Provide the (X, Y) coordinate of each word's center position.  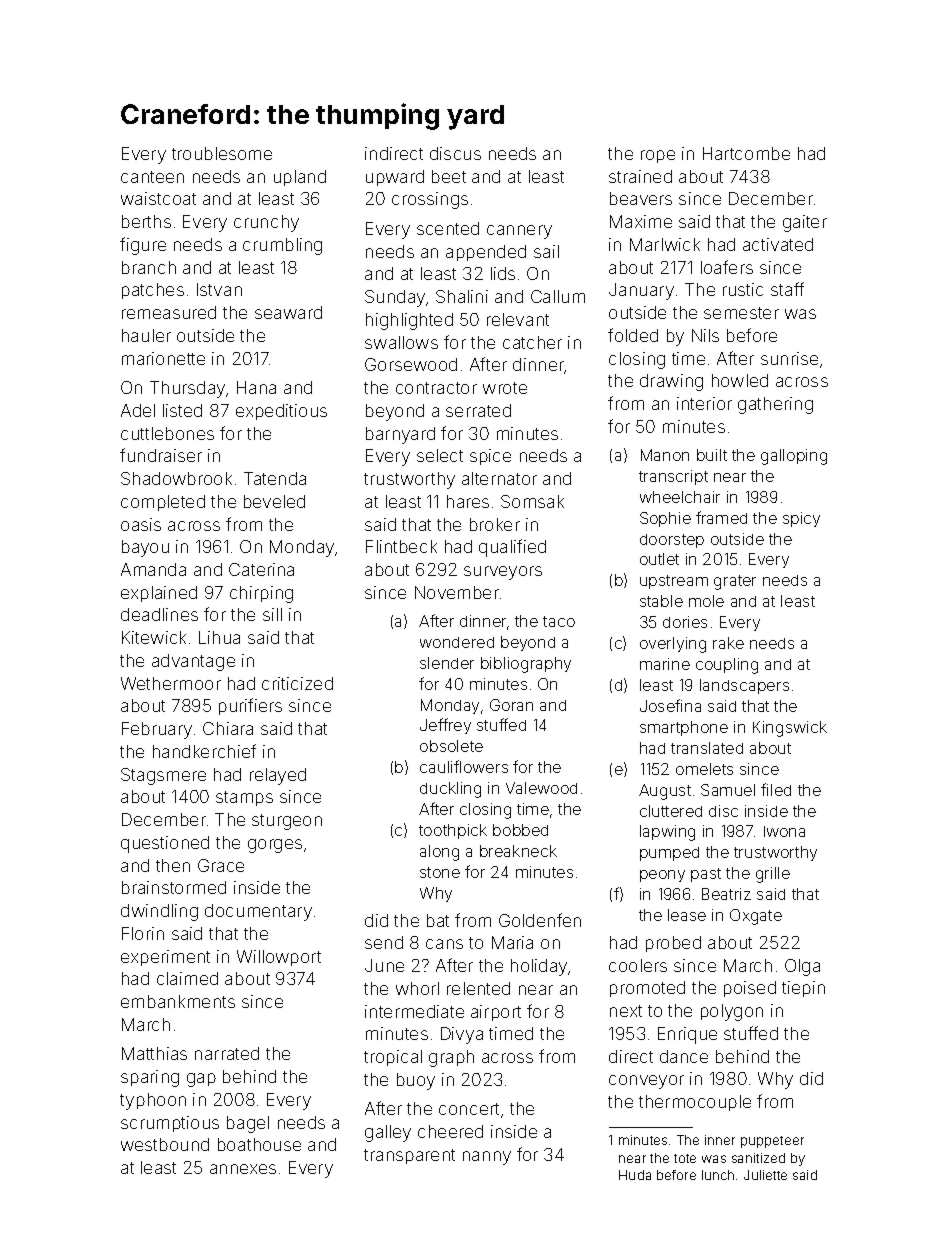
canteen (152, 177)
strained (640, 176)
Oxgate (756, 917)
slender (447, 663)
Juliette (765, 1175)
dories (685, 622)
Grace (221, 865)
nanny (487, 1158)
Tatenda (275, 478)
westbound (165, 1144)
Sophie (665, 519)
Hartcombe (746, 153)
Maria (512, 942)
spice (490, 457)
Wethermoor (171, 683)
